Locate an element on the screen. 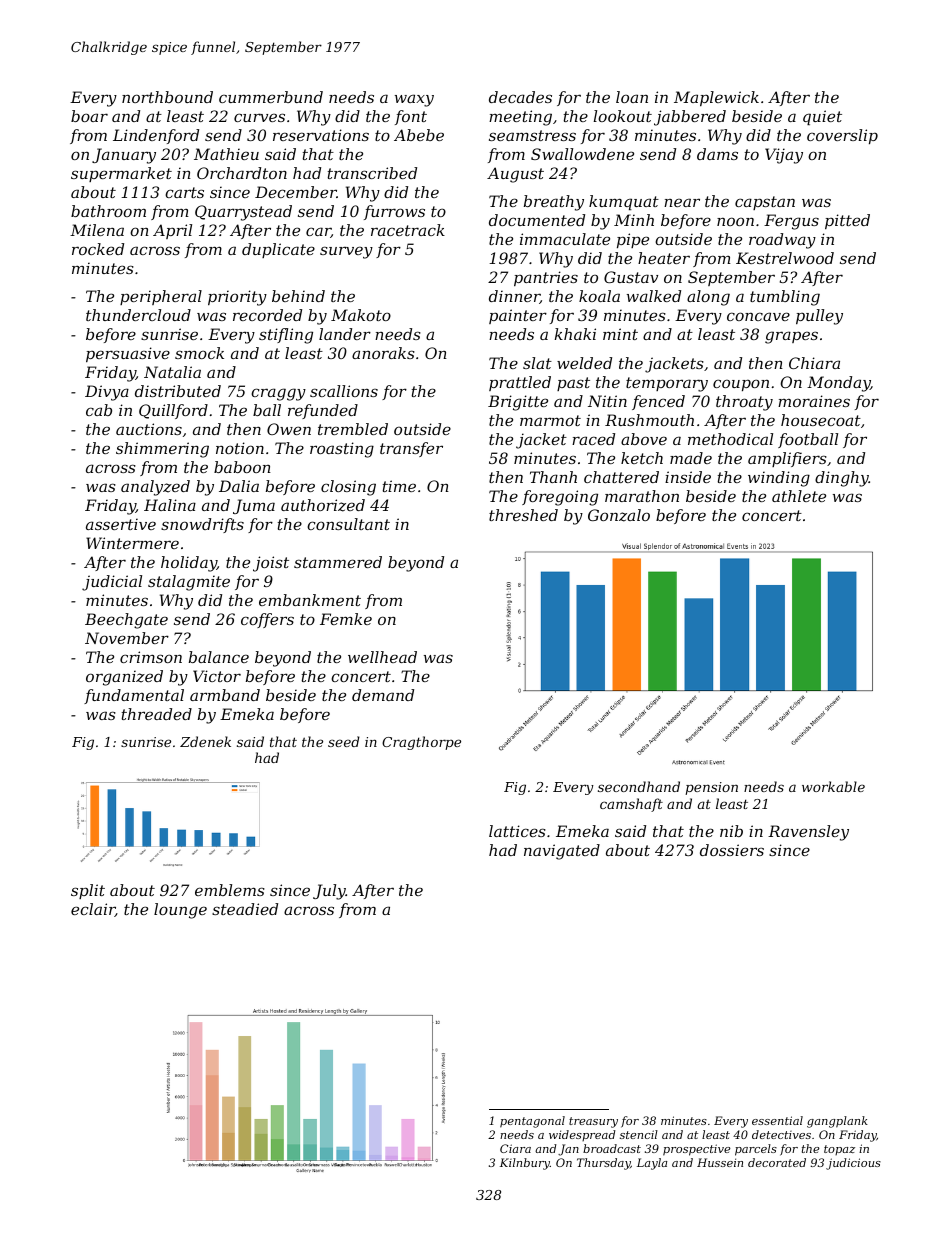  Kilnbury is located at coordinates (525, 1164).
